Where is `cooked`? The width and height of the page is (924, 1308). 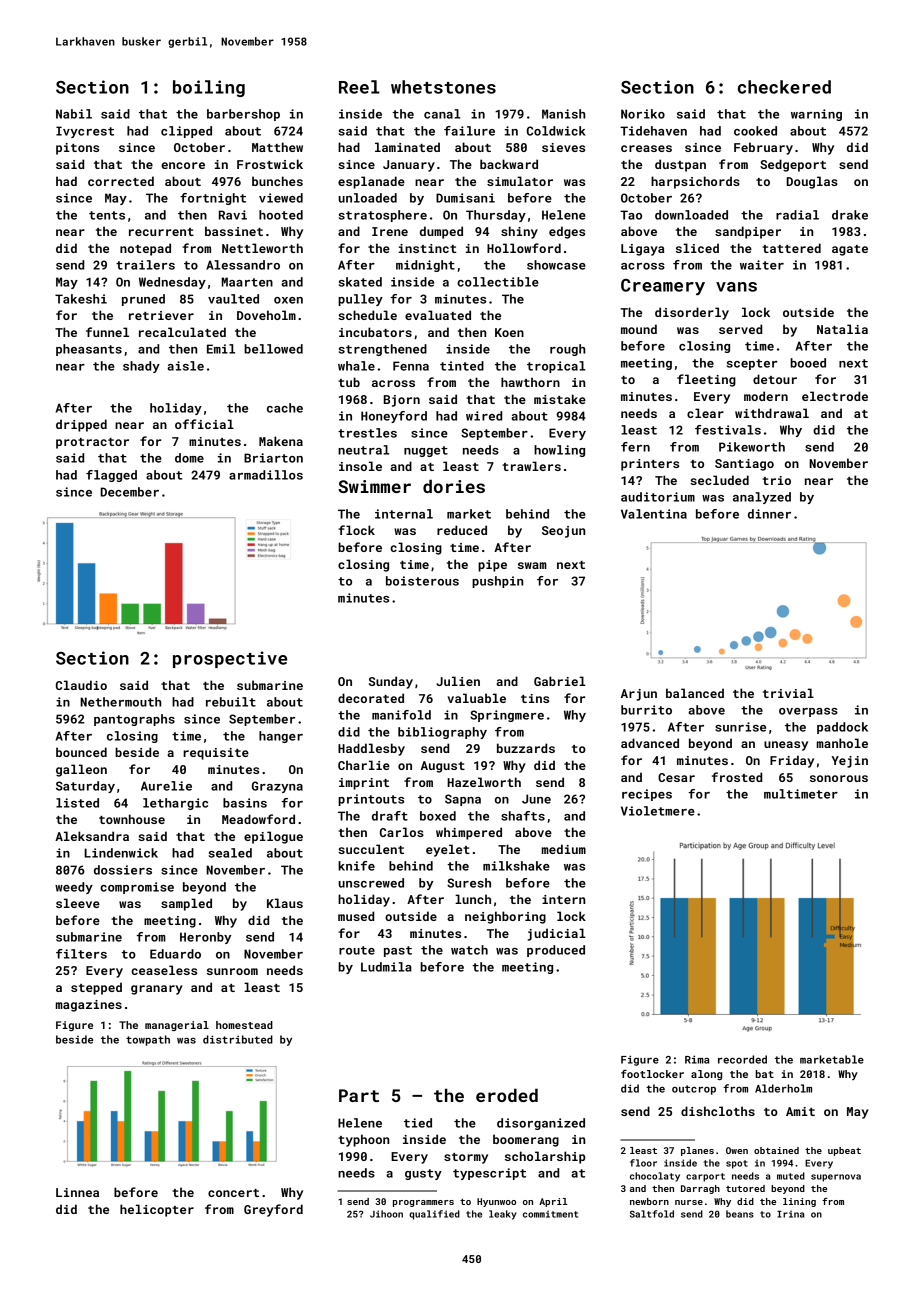
cooked is located at coordinates (755, 131).
